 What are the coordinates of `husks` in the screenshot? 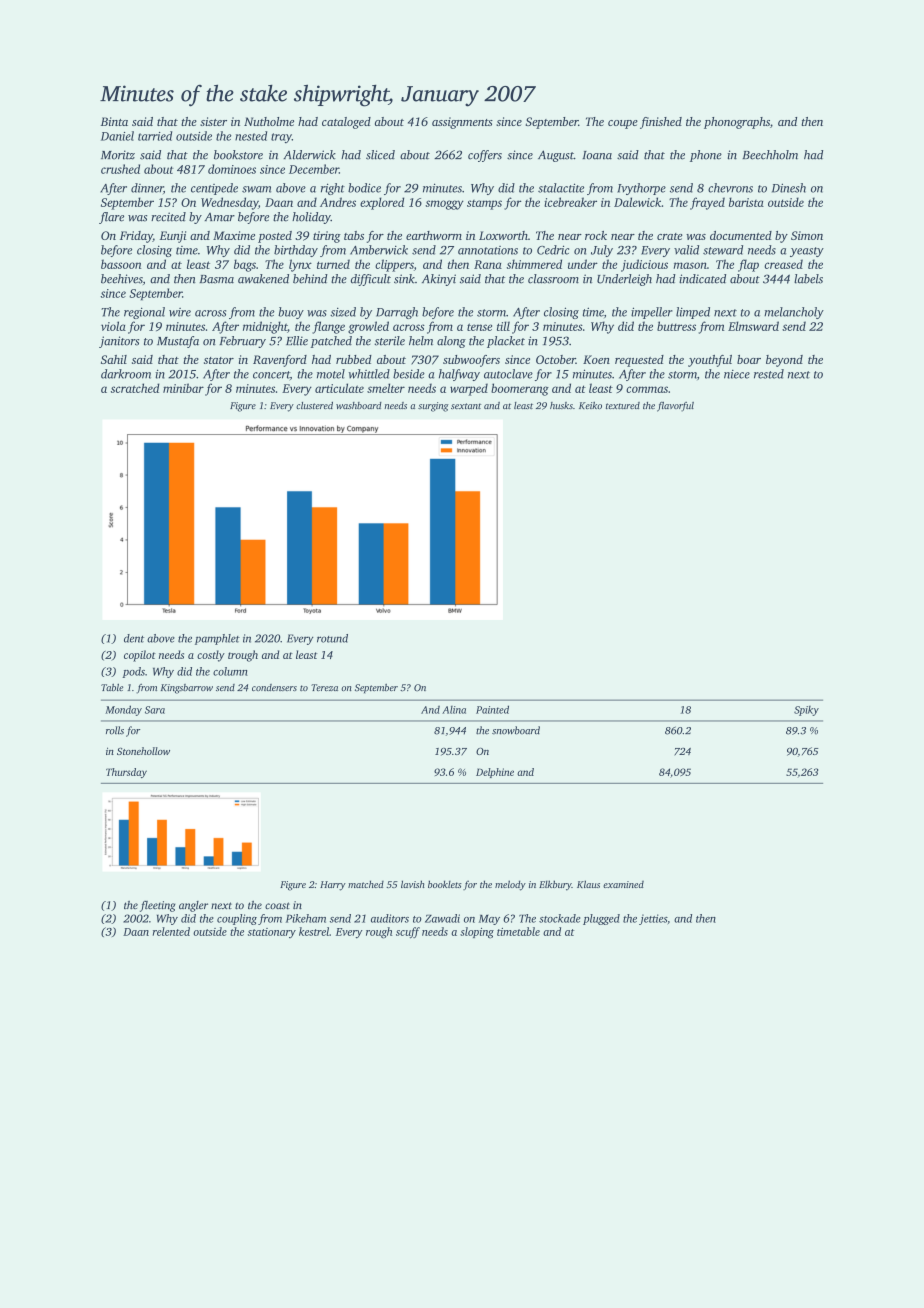 It's located at (561, 405).
